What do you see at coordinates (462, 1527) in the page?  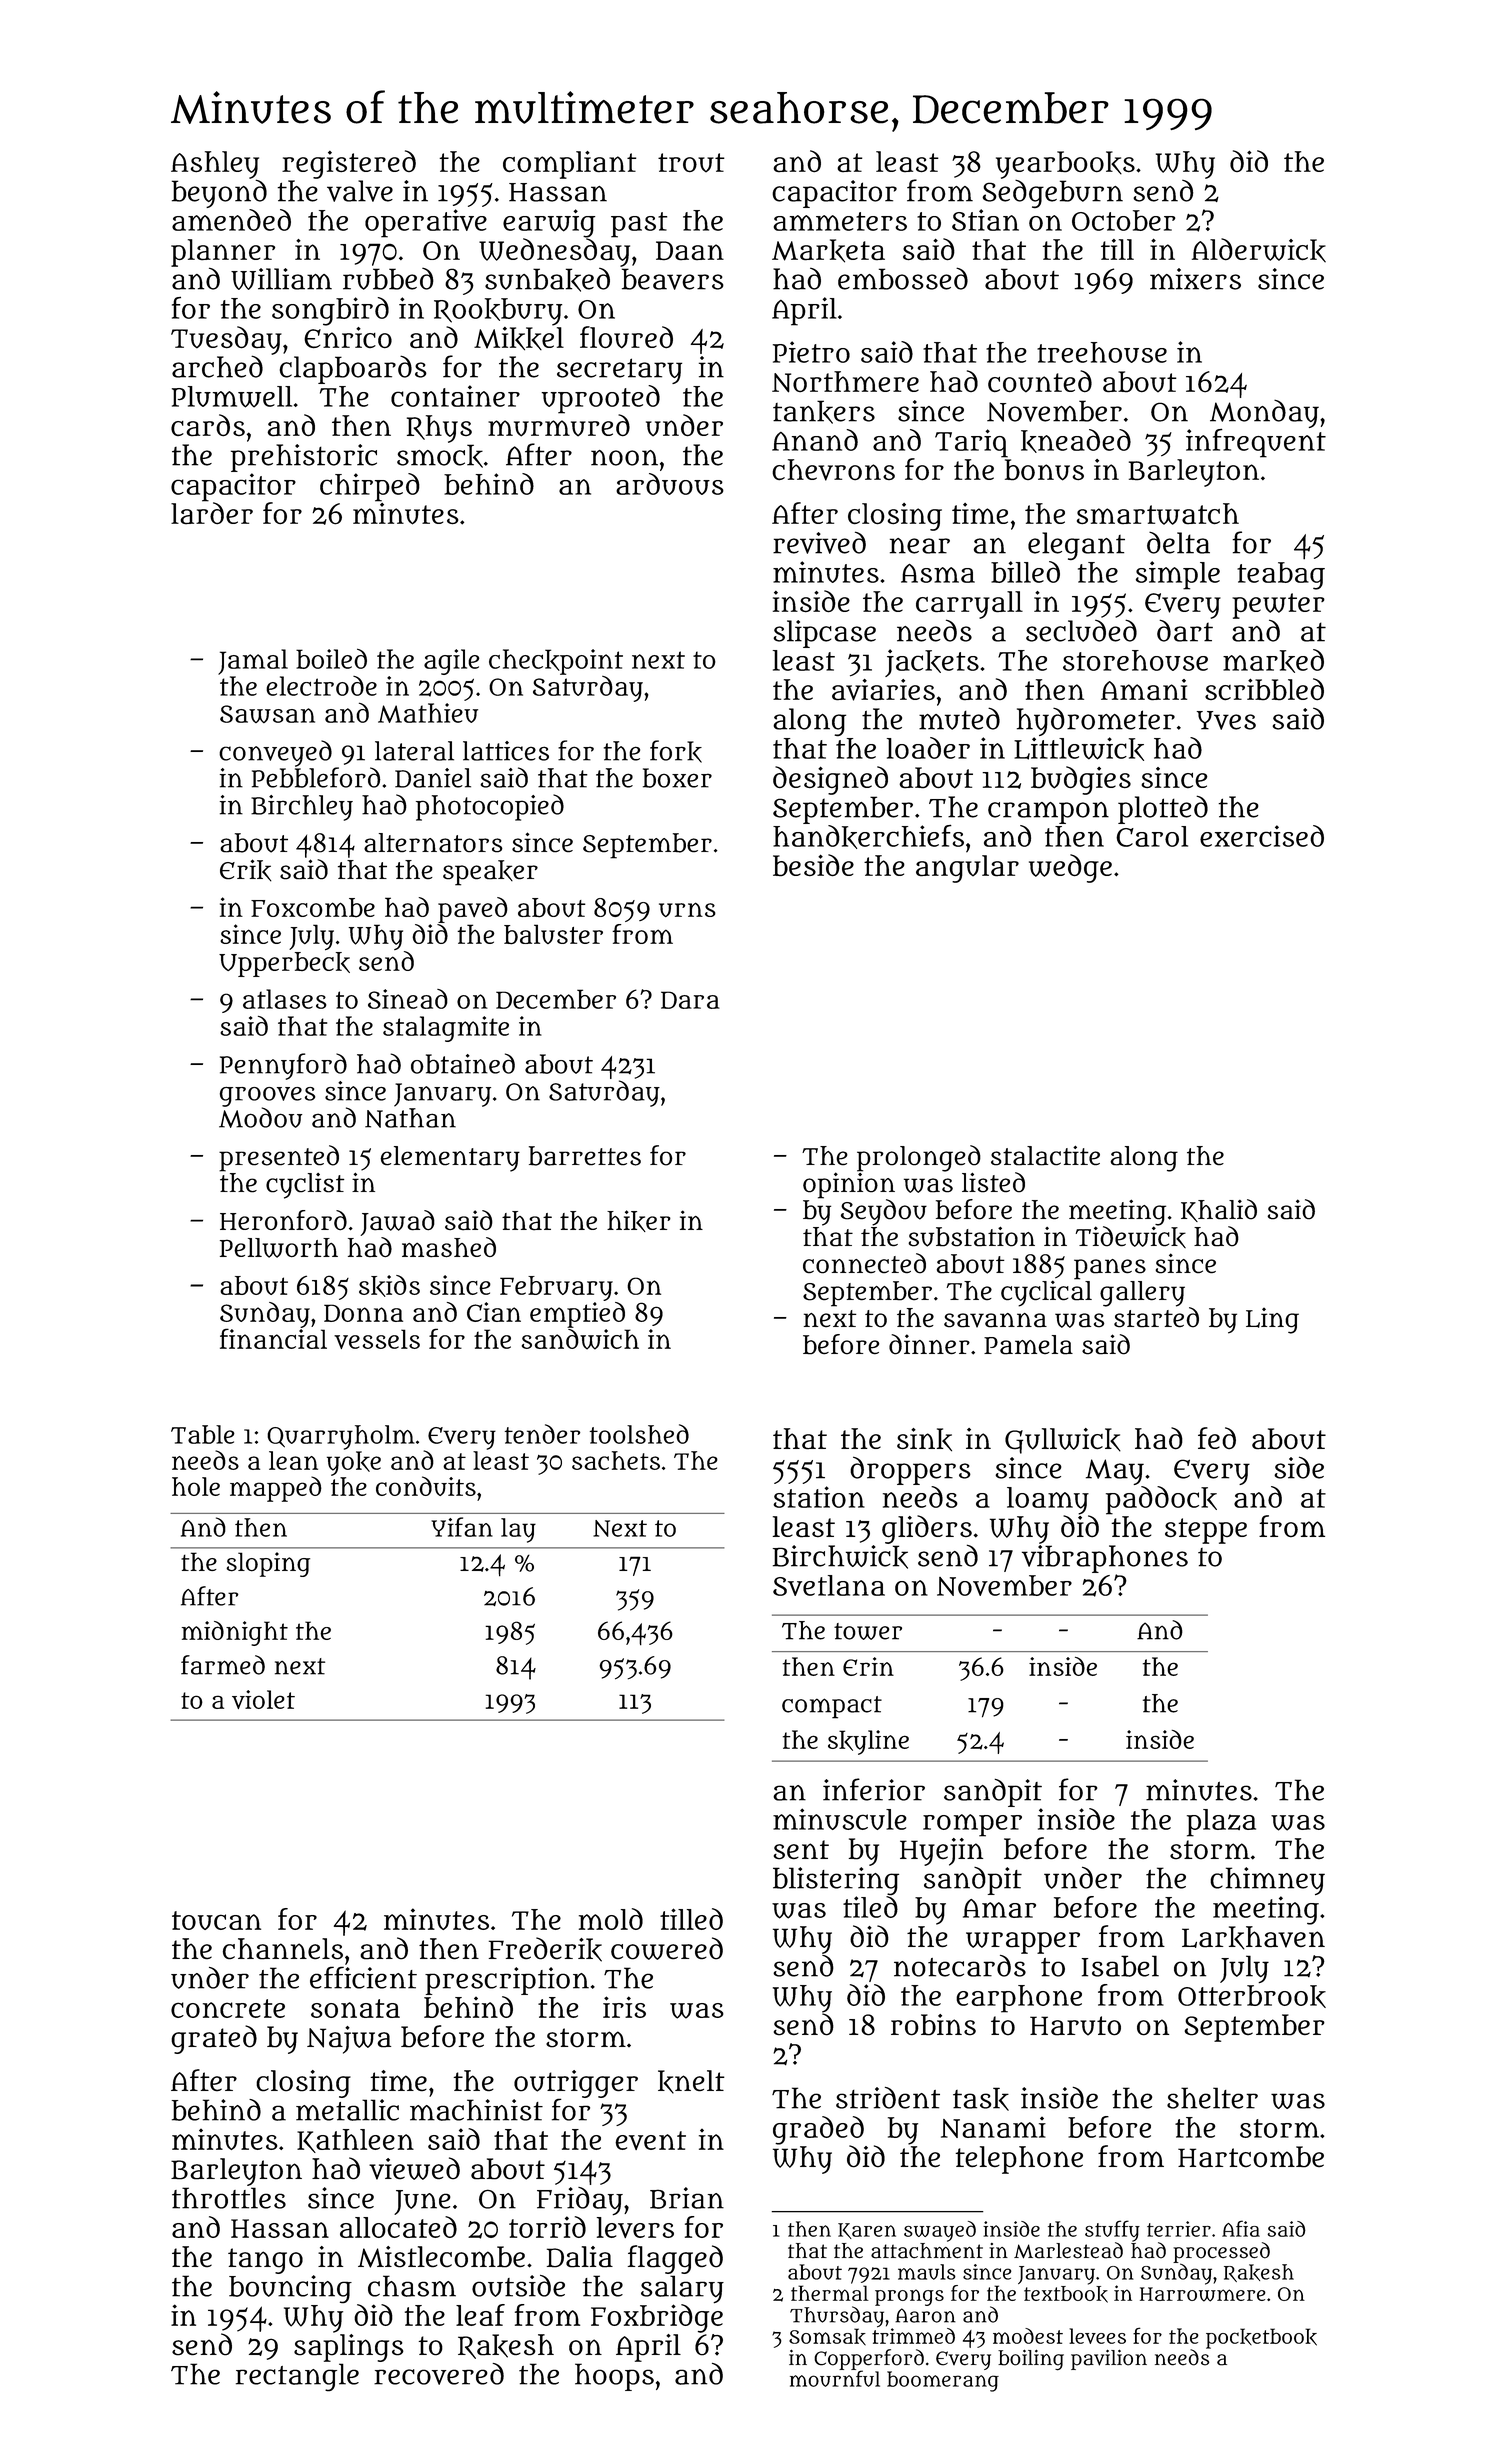 I see `Yifan` at bounding box center [462, 1527].
